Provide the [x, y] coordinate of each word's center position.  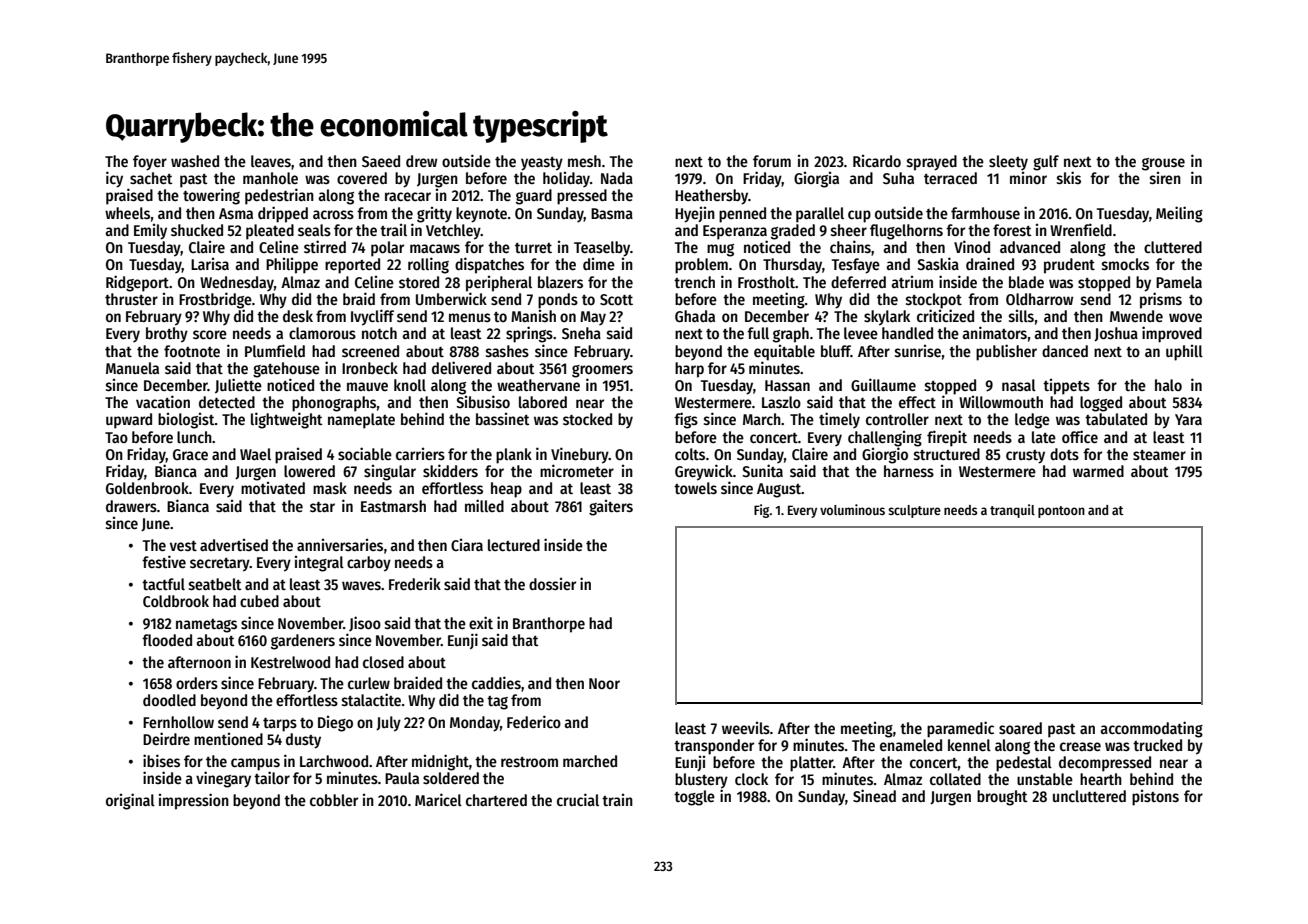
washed [195, 161]
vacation [163, 401]
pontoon [1061, 512]
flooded [167, 640]
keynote [481, 215]
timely [839, 420]
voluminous [852, 509]
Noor [604, 683]
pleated [270, 232]
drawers [131, 506]
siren [1165, 178]
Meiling [1179, 214]
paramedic [960, 729]
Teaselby [602, 249]
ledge [1032, 421]
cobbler [334, 800]
